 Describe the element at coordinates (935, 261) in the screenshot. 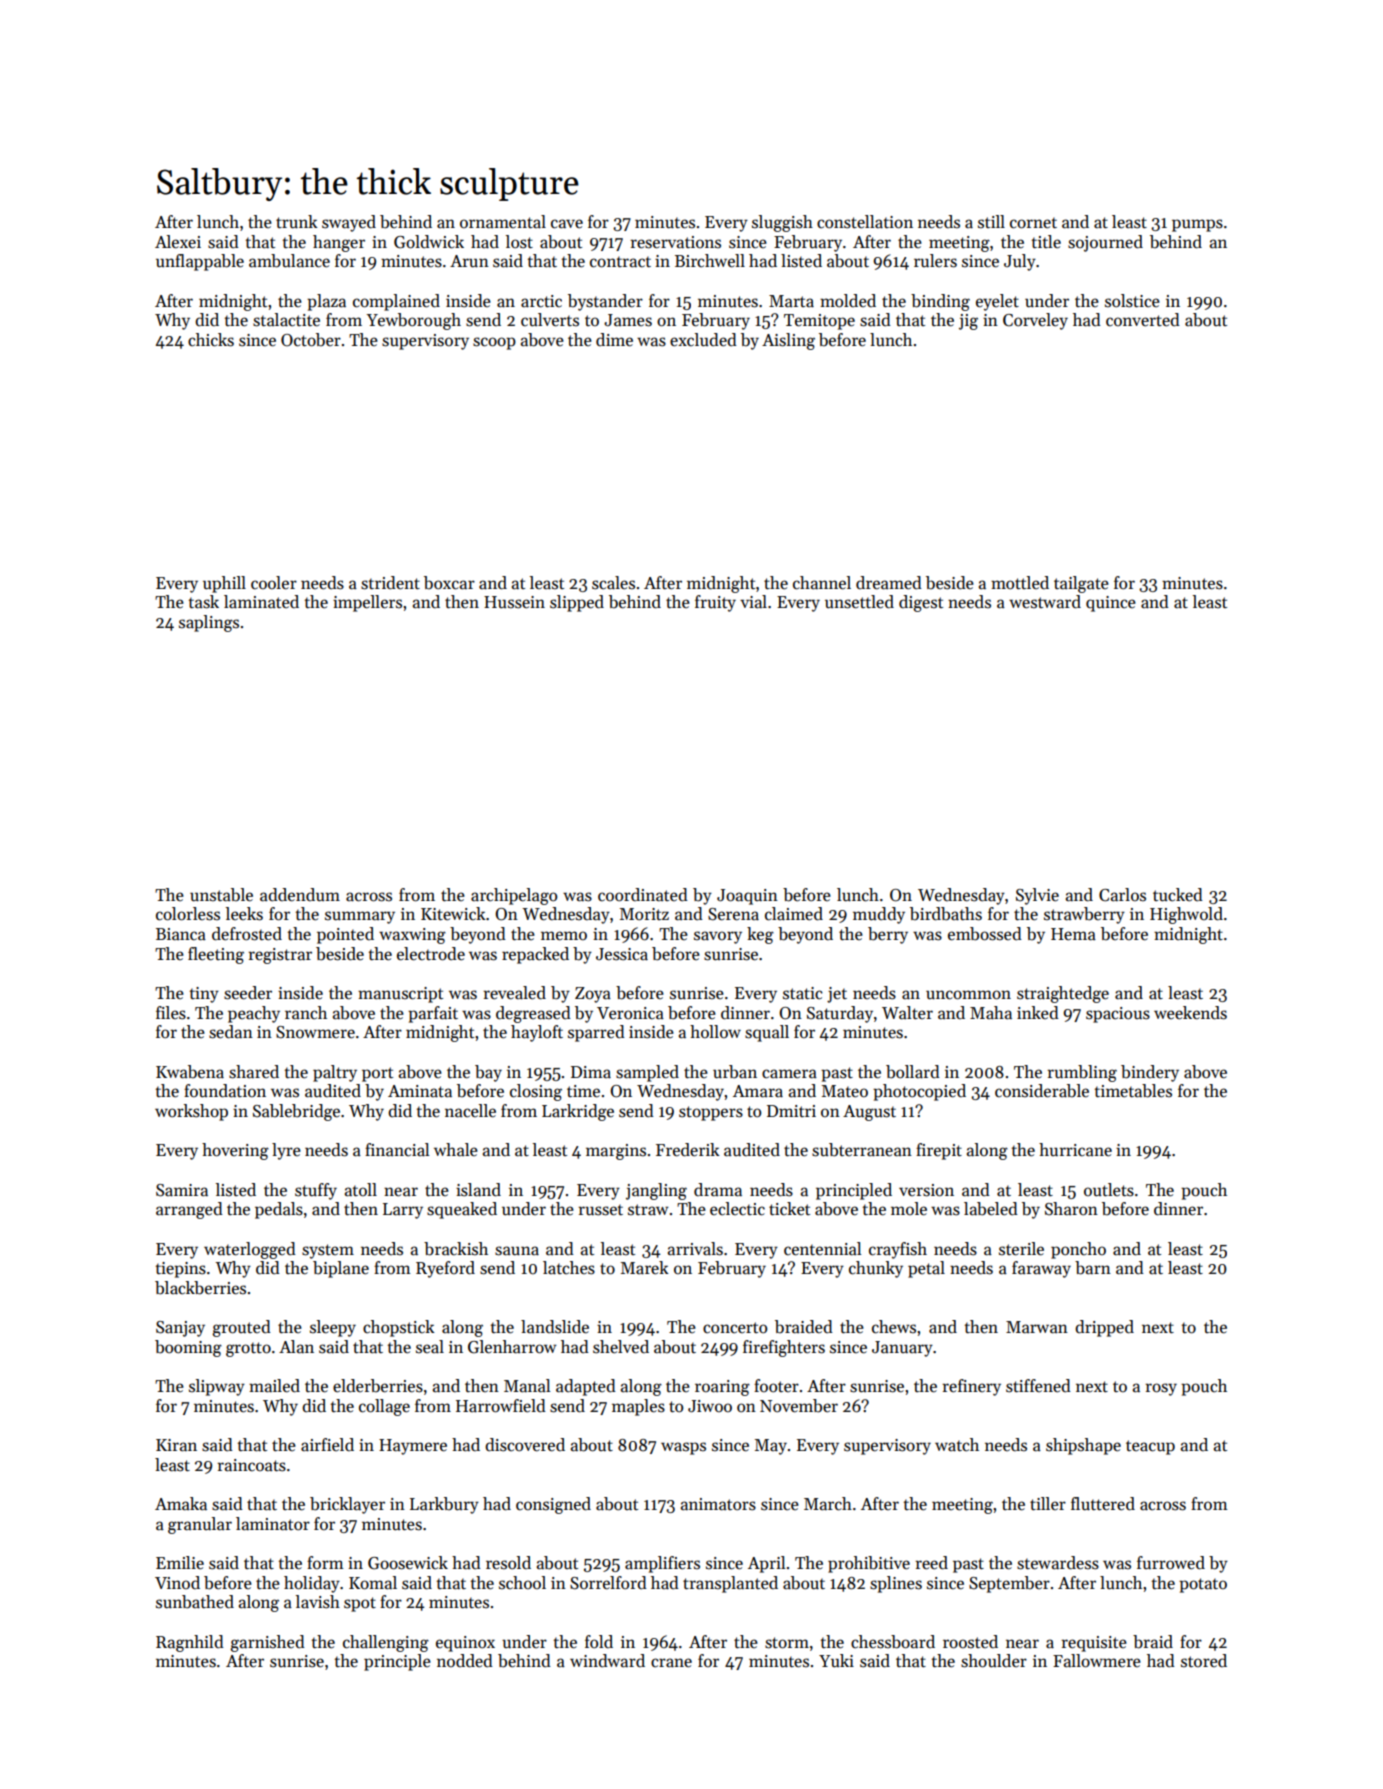

I see `rulers` at that location.
